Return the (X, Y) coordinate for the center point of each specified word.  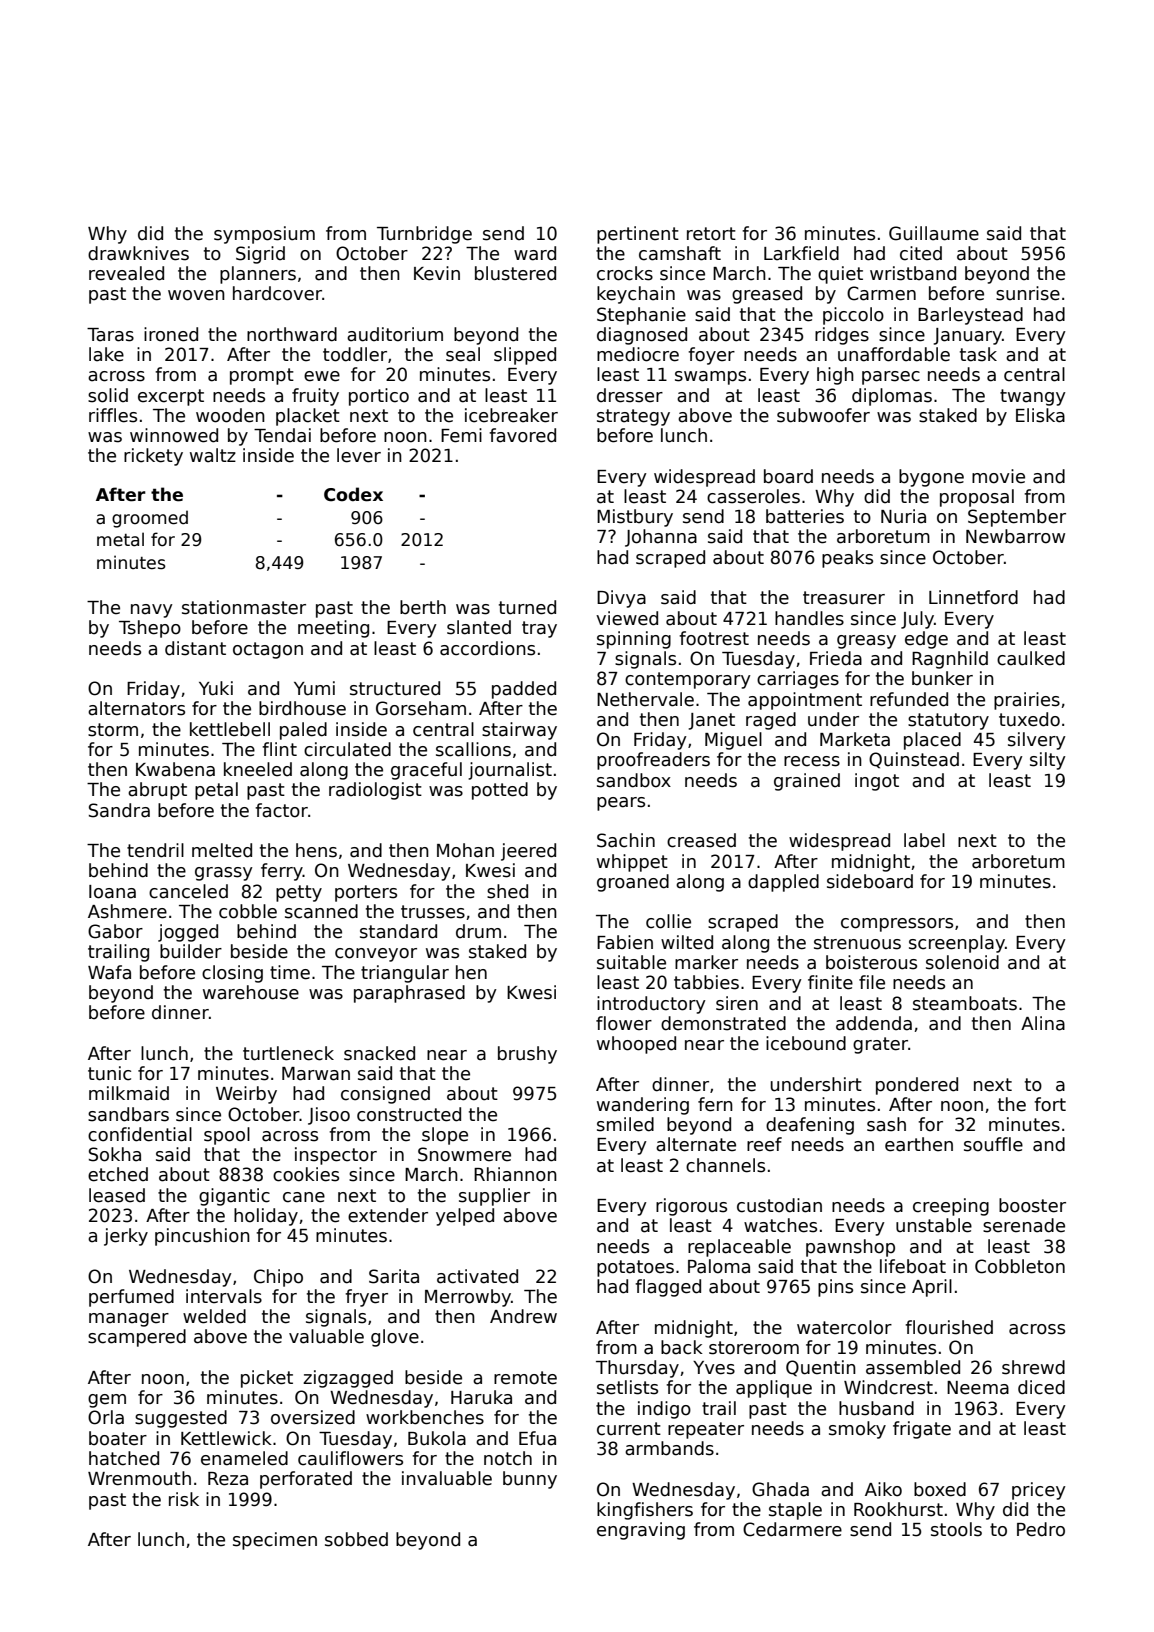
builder (191, 951)
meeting (333, 629)
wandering (643, 1106)
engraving (641, 1531)
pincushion (202, 1237)
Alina (1043, 1023)
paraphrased (409, 994)
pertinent (638, 235)
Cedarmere (792, 1529)
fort (1050, 1104)
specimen (275, 1541)
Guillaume (934, 233)
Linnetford (973, 597)
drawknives (138, 253)
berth (423, 607)
